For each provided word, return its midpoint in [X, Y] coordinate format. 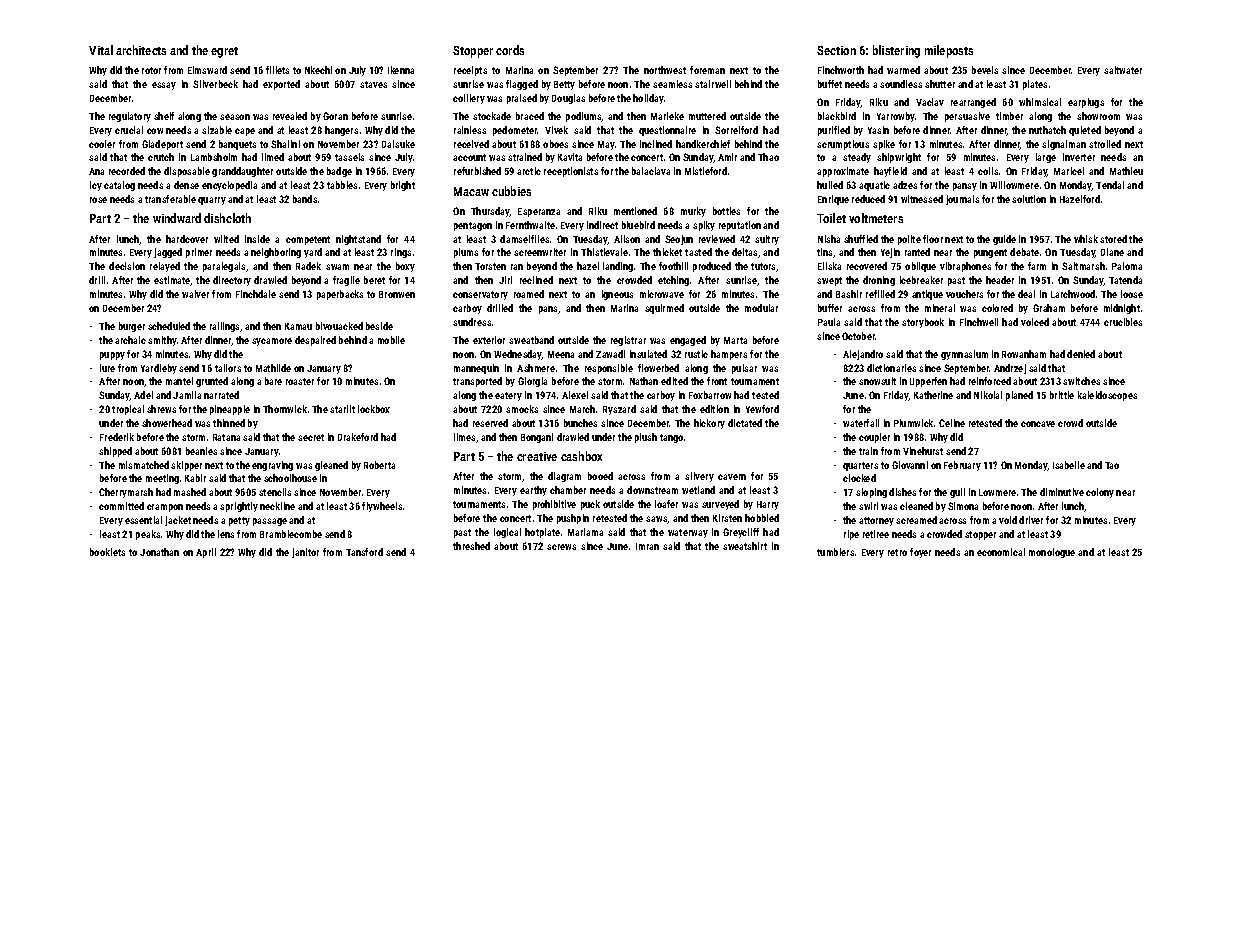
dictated [745, 423]
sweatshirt [745, 546]
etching [673, 281]
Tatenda [1125, 280]
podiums [584, 117]
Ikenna [401, 70]
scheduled [169, 326]
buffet [830, 84]
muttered [707, 116]
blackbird [837, 116]
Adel [143, 395]
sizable [217, 130]
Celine [952, 423]
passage [270, 522]
